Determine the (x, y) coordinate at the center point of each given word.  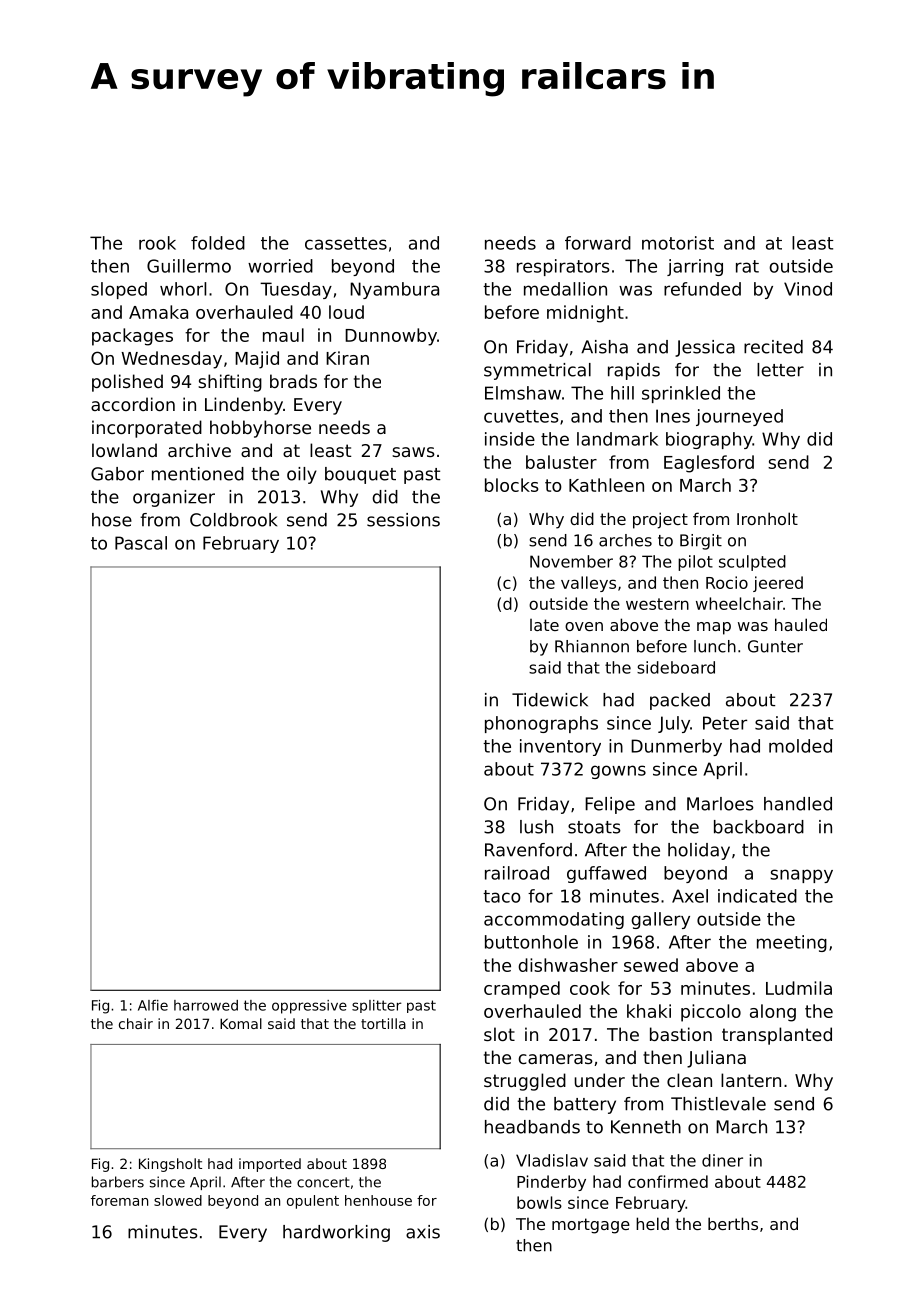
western (657, 604)
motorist (678, 243)
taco (502, 896)
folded (218, 243)
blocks (512, 485)
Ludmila (799, 988)
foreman (119, 1200)
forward (598, 243)
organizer (174, 498)
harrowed (206, 1005)
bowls (539, 1202)
